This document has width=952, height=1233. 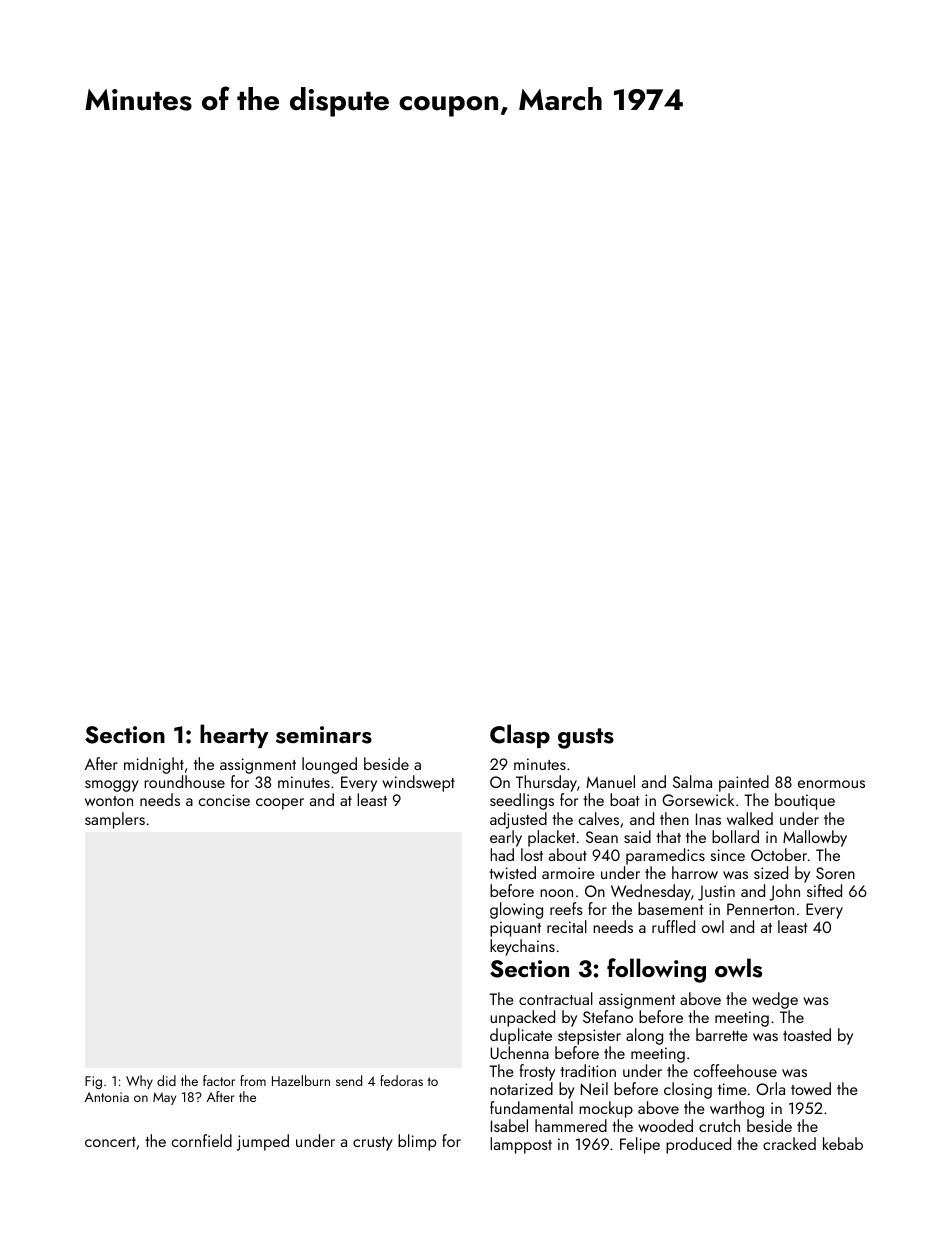 What do you see at coordinates (110, 1142) in the document?
I see `concert` at bounding box center [110, 1142].
